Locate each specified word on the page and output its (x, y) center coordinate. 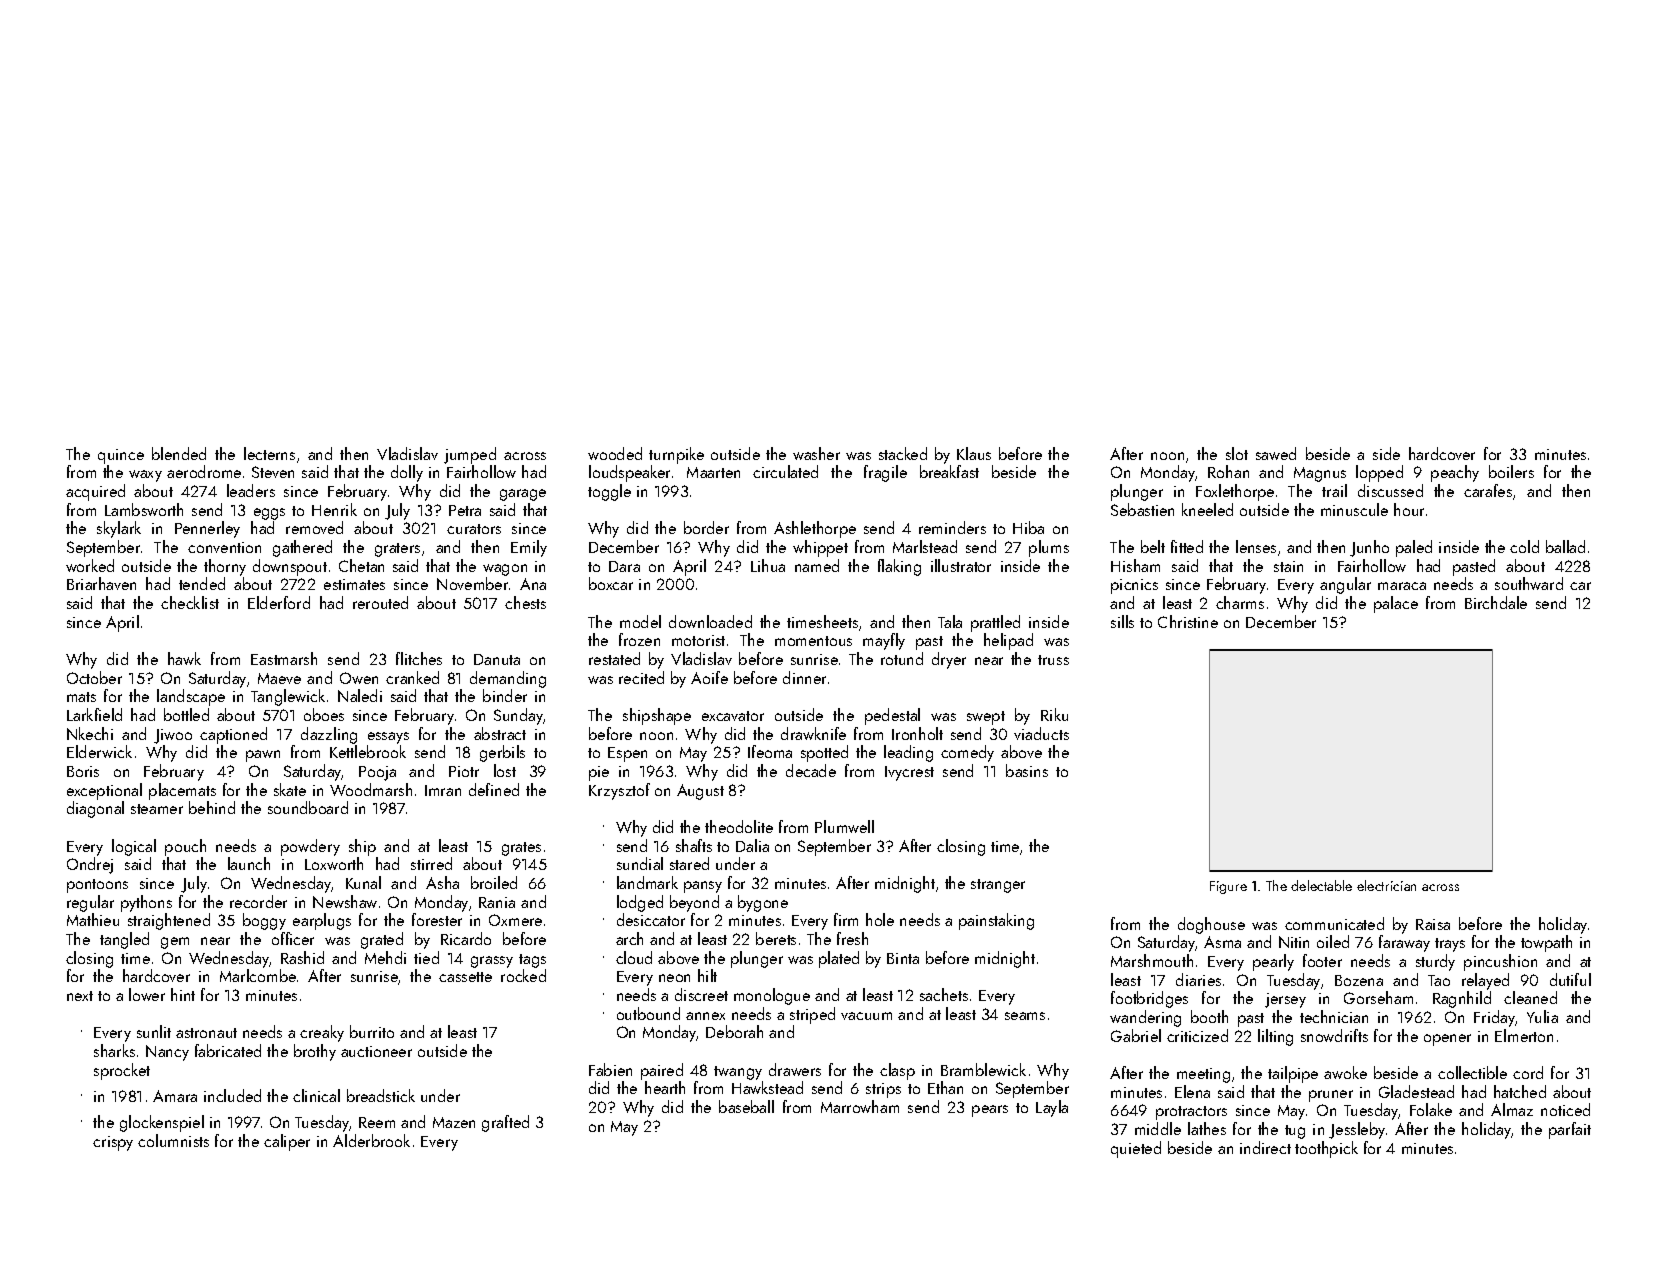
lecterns (269, 453)
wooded (615, 453)
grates (521, 849)
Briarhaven (101, 583)
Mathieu (93, 919)
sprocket (122, 1071)
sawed (1276, 453)
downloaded (710, 621)
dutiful (1570, 979)
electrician (1386, 885)
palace (1396, 604)
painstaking (996, 921)
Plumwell (844, 826)
